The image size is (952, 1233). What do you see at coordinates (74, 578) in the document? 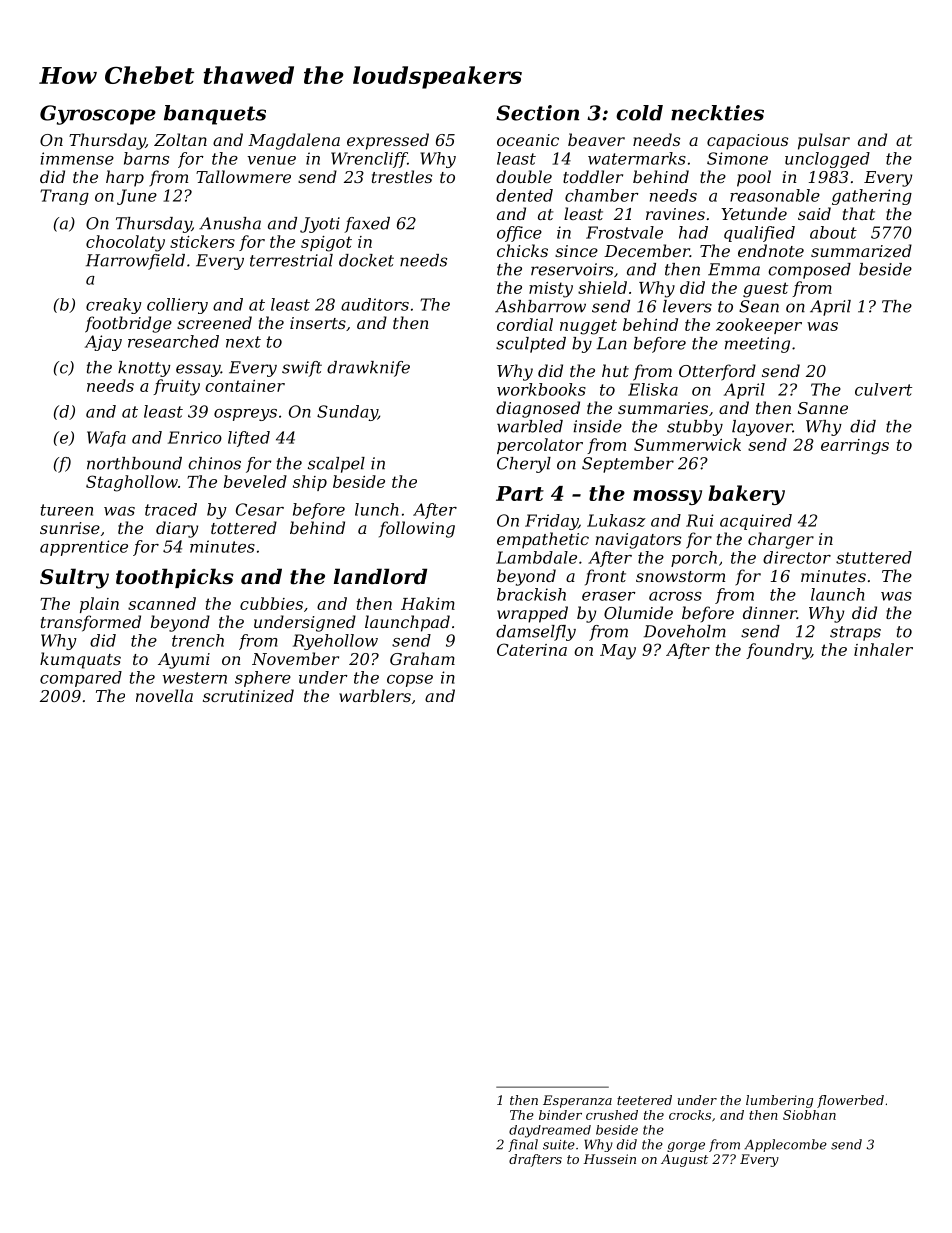
I see `Sultry` at bounding box center [74, 578].
